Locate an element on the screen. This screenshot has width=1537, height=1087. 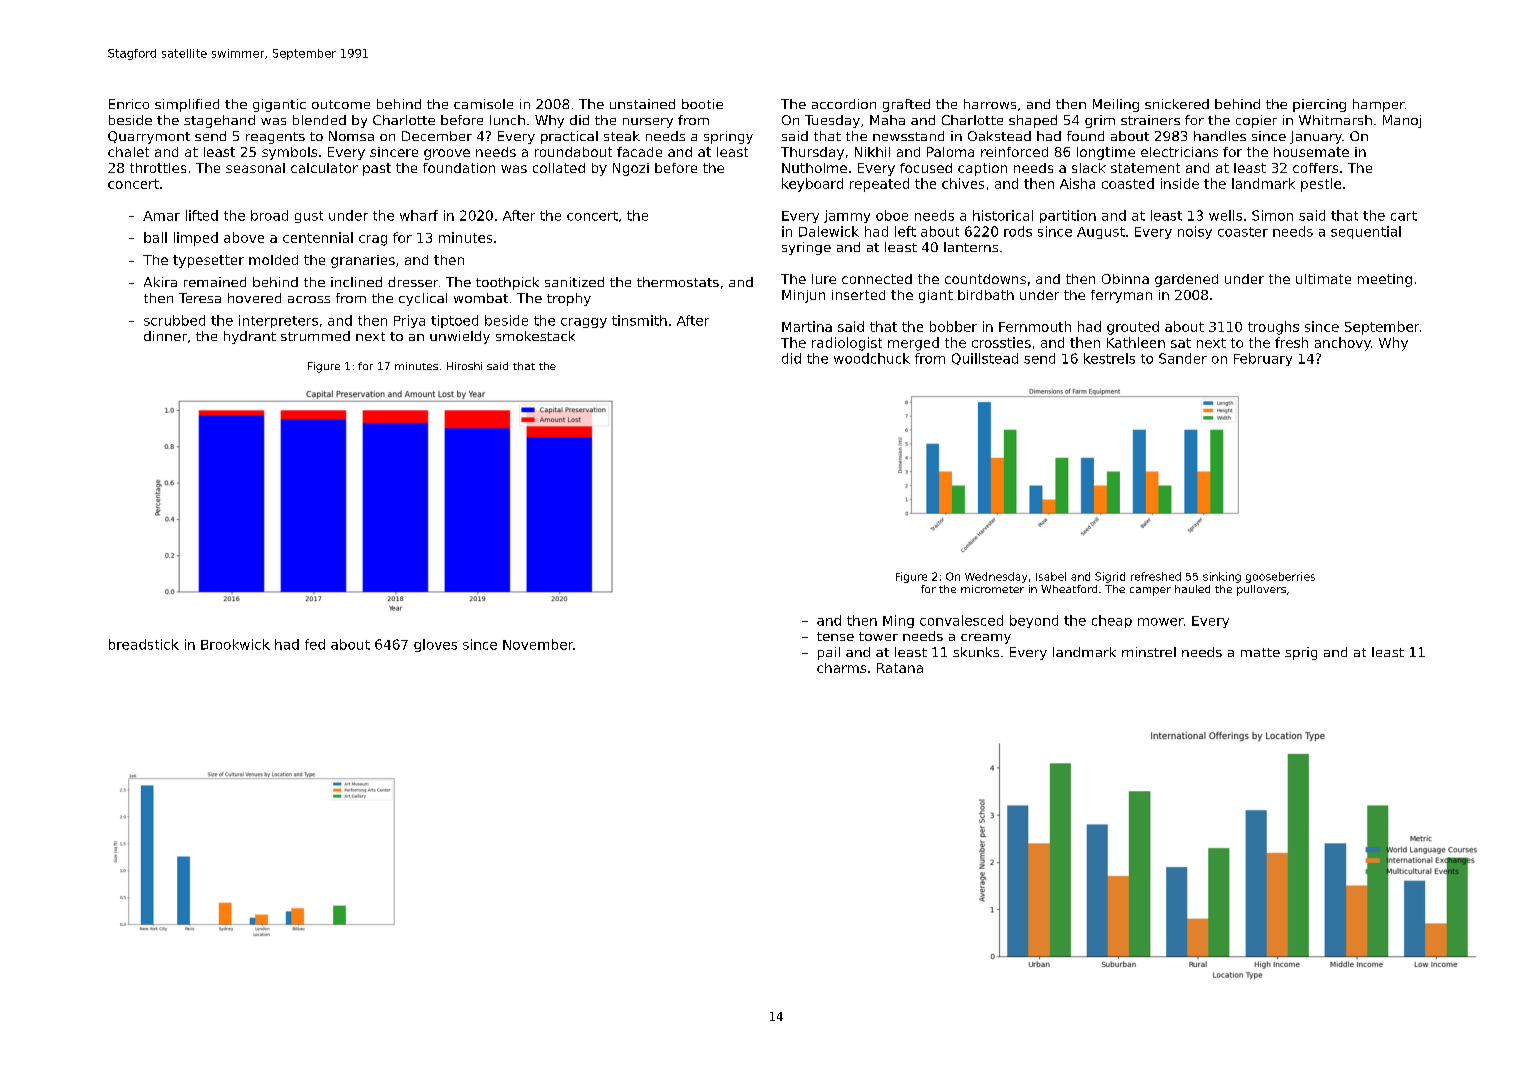
steak is located at coordinates (622, 136).
